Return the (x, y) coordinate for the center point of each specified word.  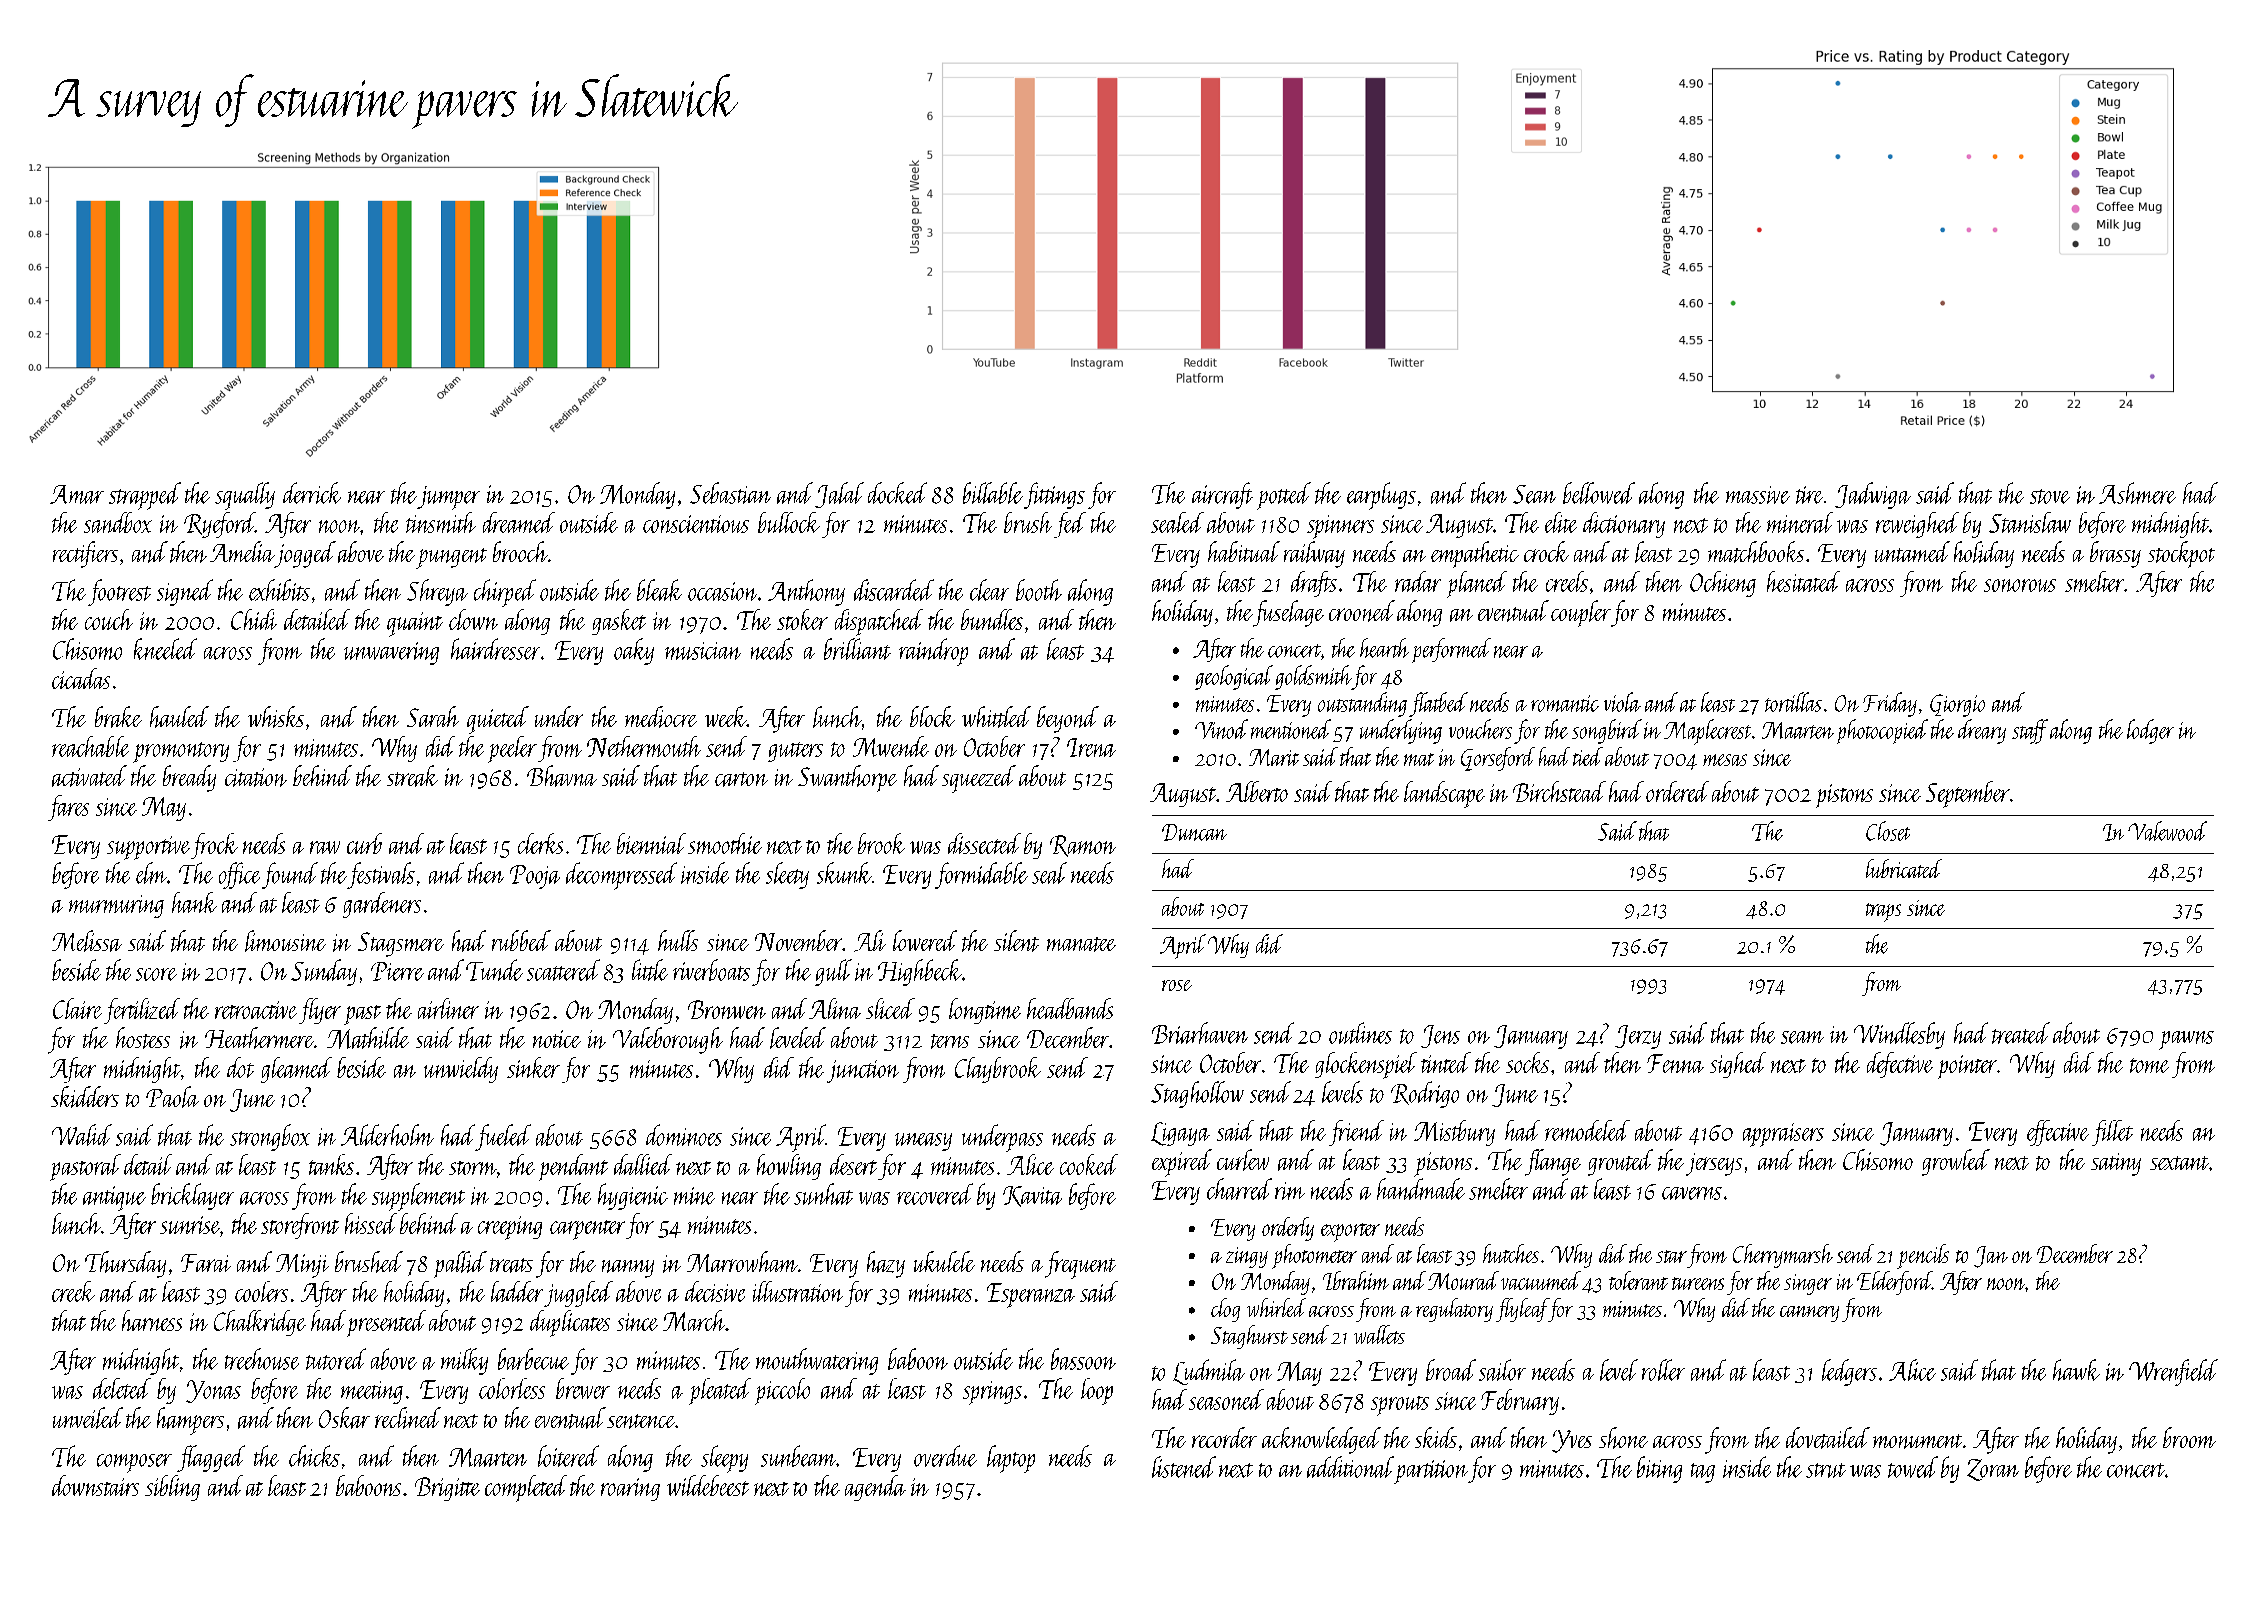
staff (2030, 731)
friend (1356, 1133)
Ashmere (2137, 493)
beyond (1068, 719)
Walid (82, 1135)
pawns (2186, 1040)
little (650, 970)
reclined (408, 1418)
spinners (1340, 527)
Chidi (254, 619)
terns (950, 1041)
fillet (2112, 1133)
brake (118, 717)
